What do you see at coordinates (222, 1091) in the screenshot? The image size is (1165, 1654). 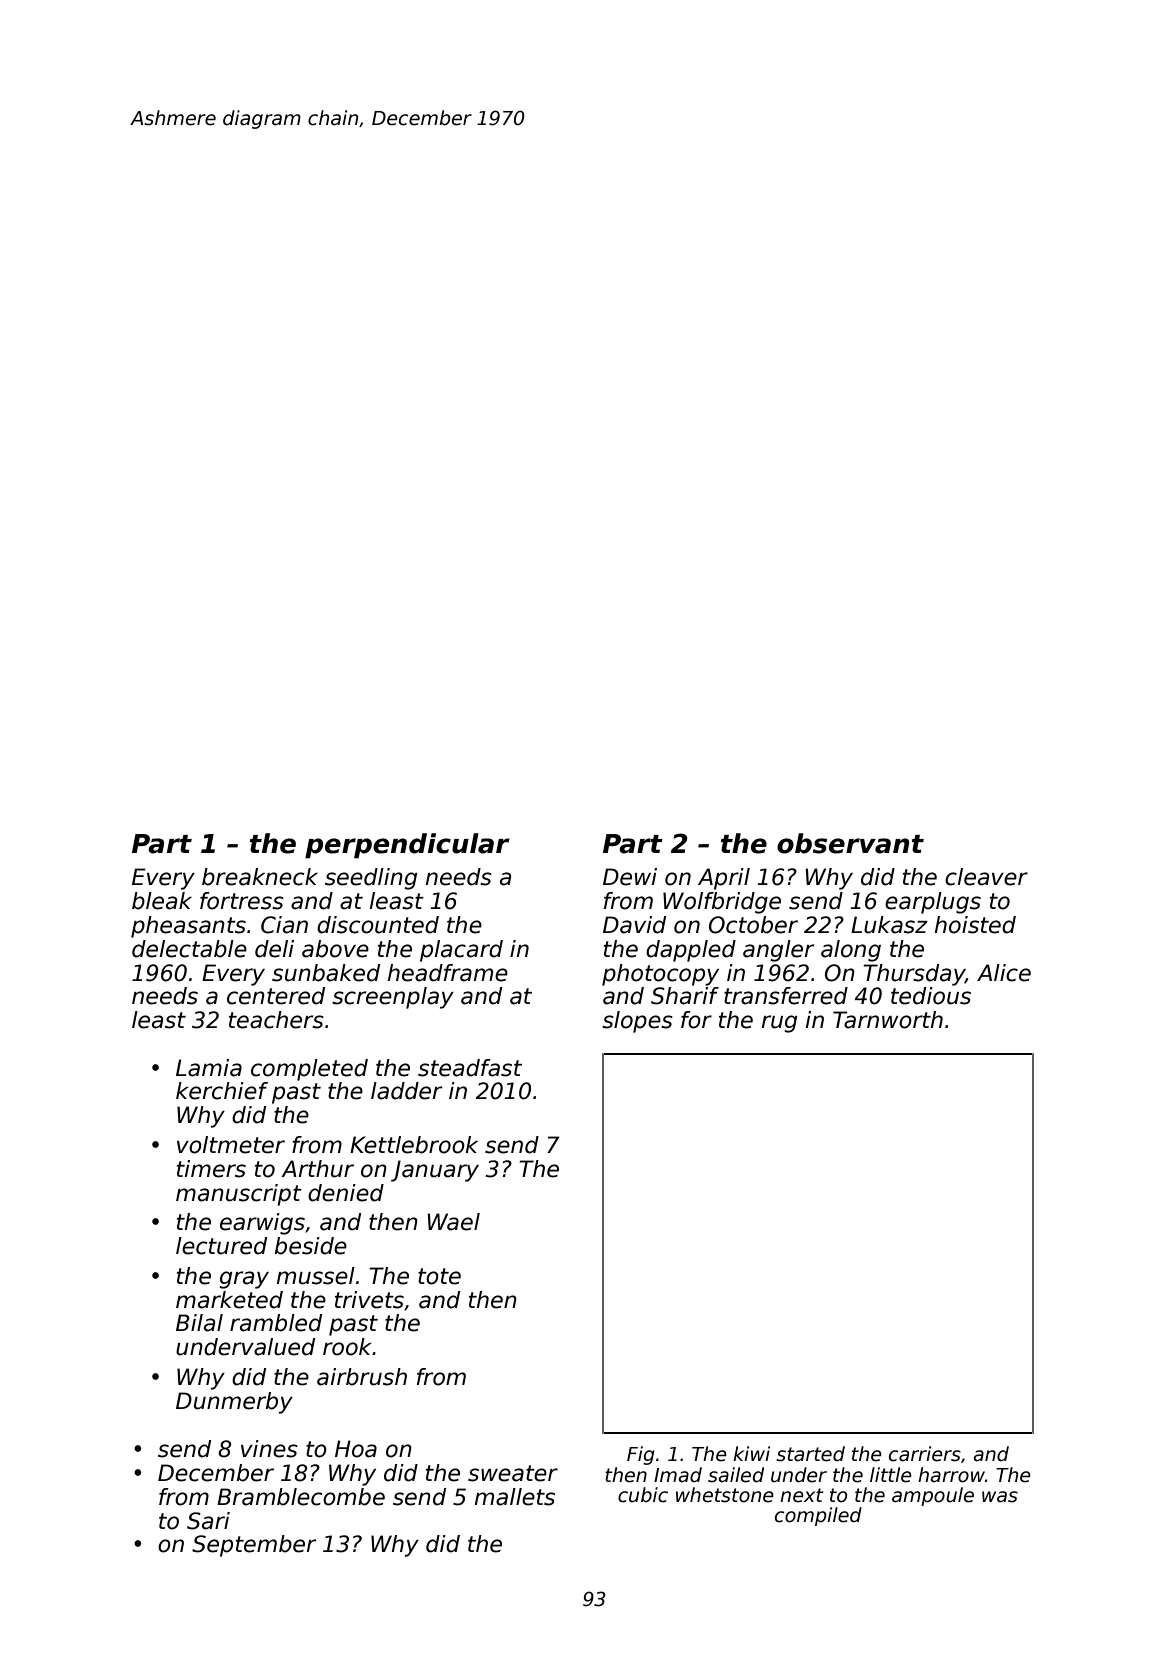 I see `kerchief` at bounding box center [222, 1091].
